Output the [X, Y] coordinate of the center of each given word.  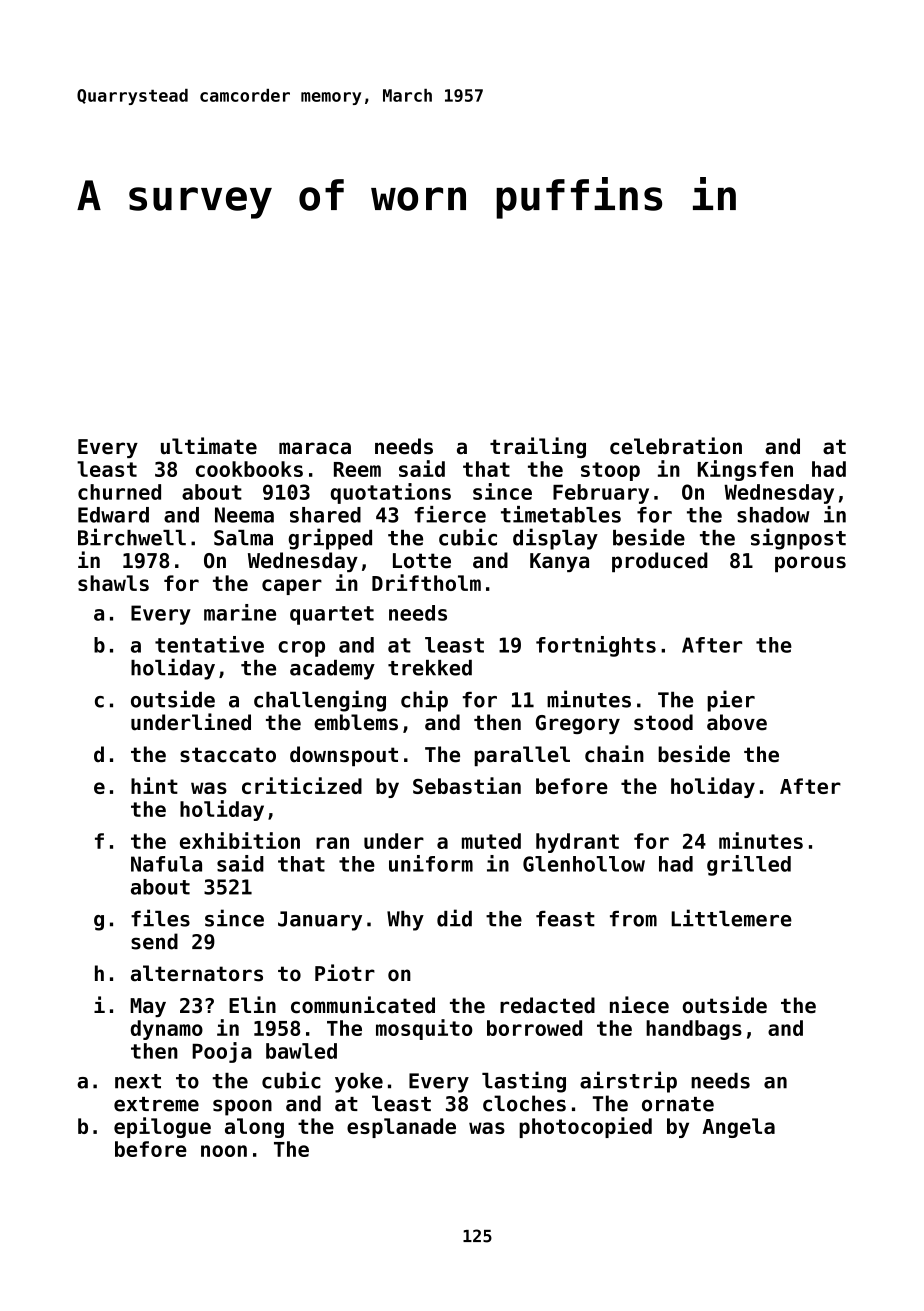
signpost [798, 539]
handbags [694, 1030]
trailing [538, 447]
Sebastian [467, 785]
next [138, 1081]
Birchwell [132, 537]
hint [154, 785]
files [160, 918]
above [737, 722]
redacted [547, 1005]
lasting [524, 1082]
